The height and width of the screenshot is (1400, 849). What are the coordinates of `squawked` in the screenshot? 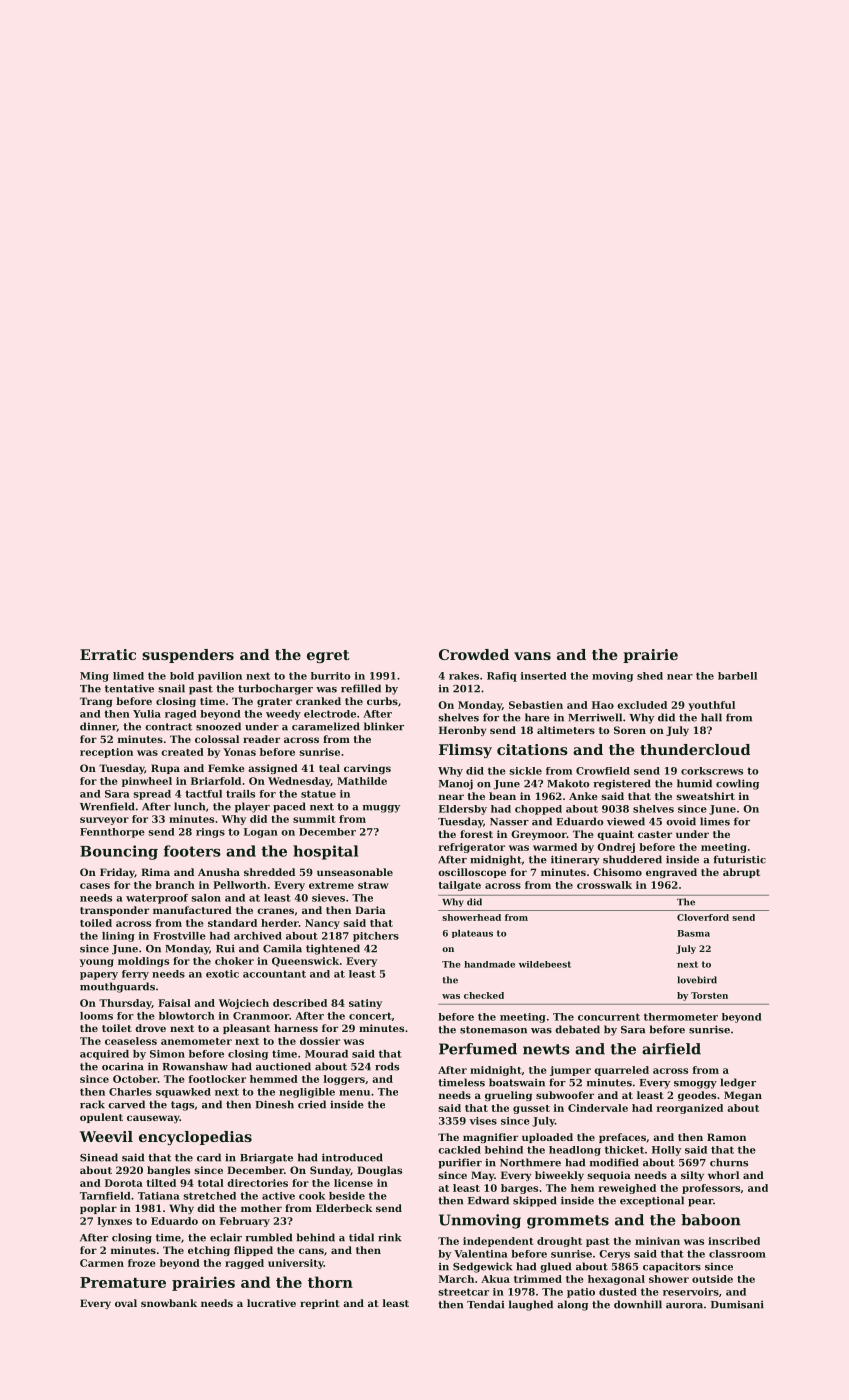 It's located at (183, 1093).
